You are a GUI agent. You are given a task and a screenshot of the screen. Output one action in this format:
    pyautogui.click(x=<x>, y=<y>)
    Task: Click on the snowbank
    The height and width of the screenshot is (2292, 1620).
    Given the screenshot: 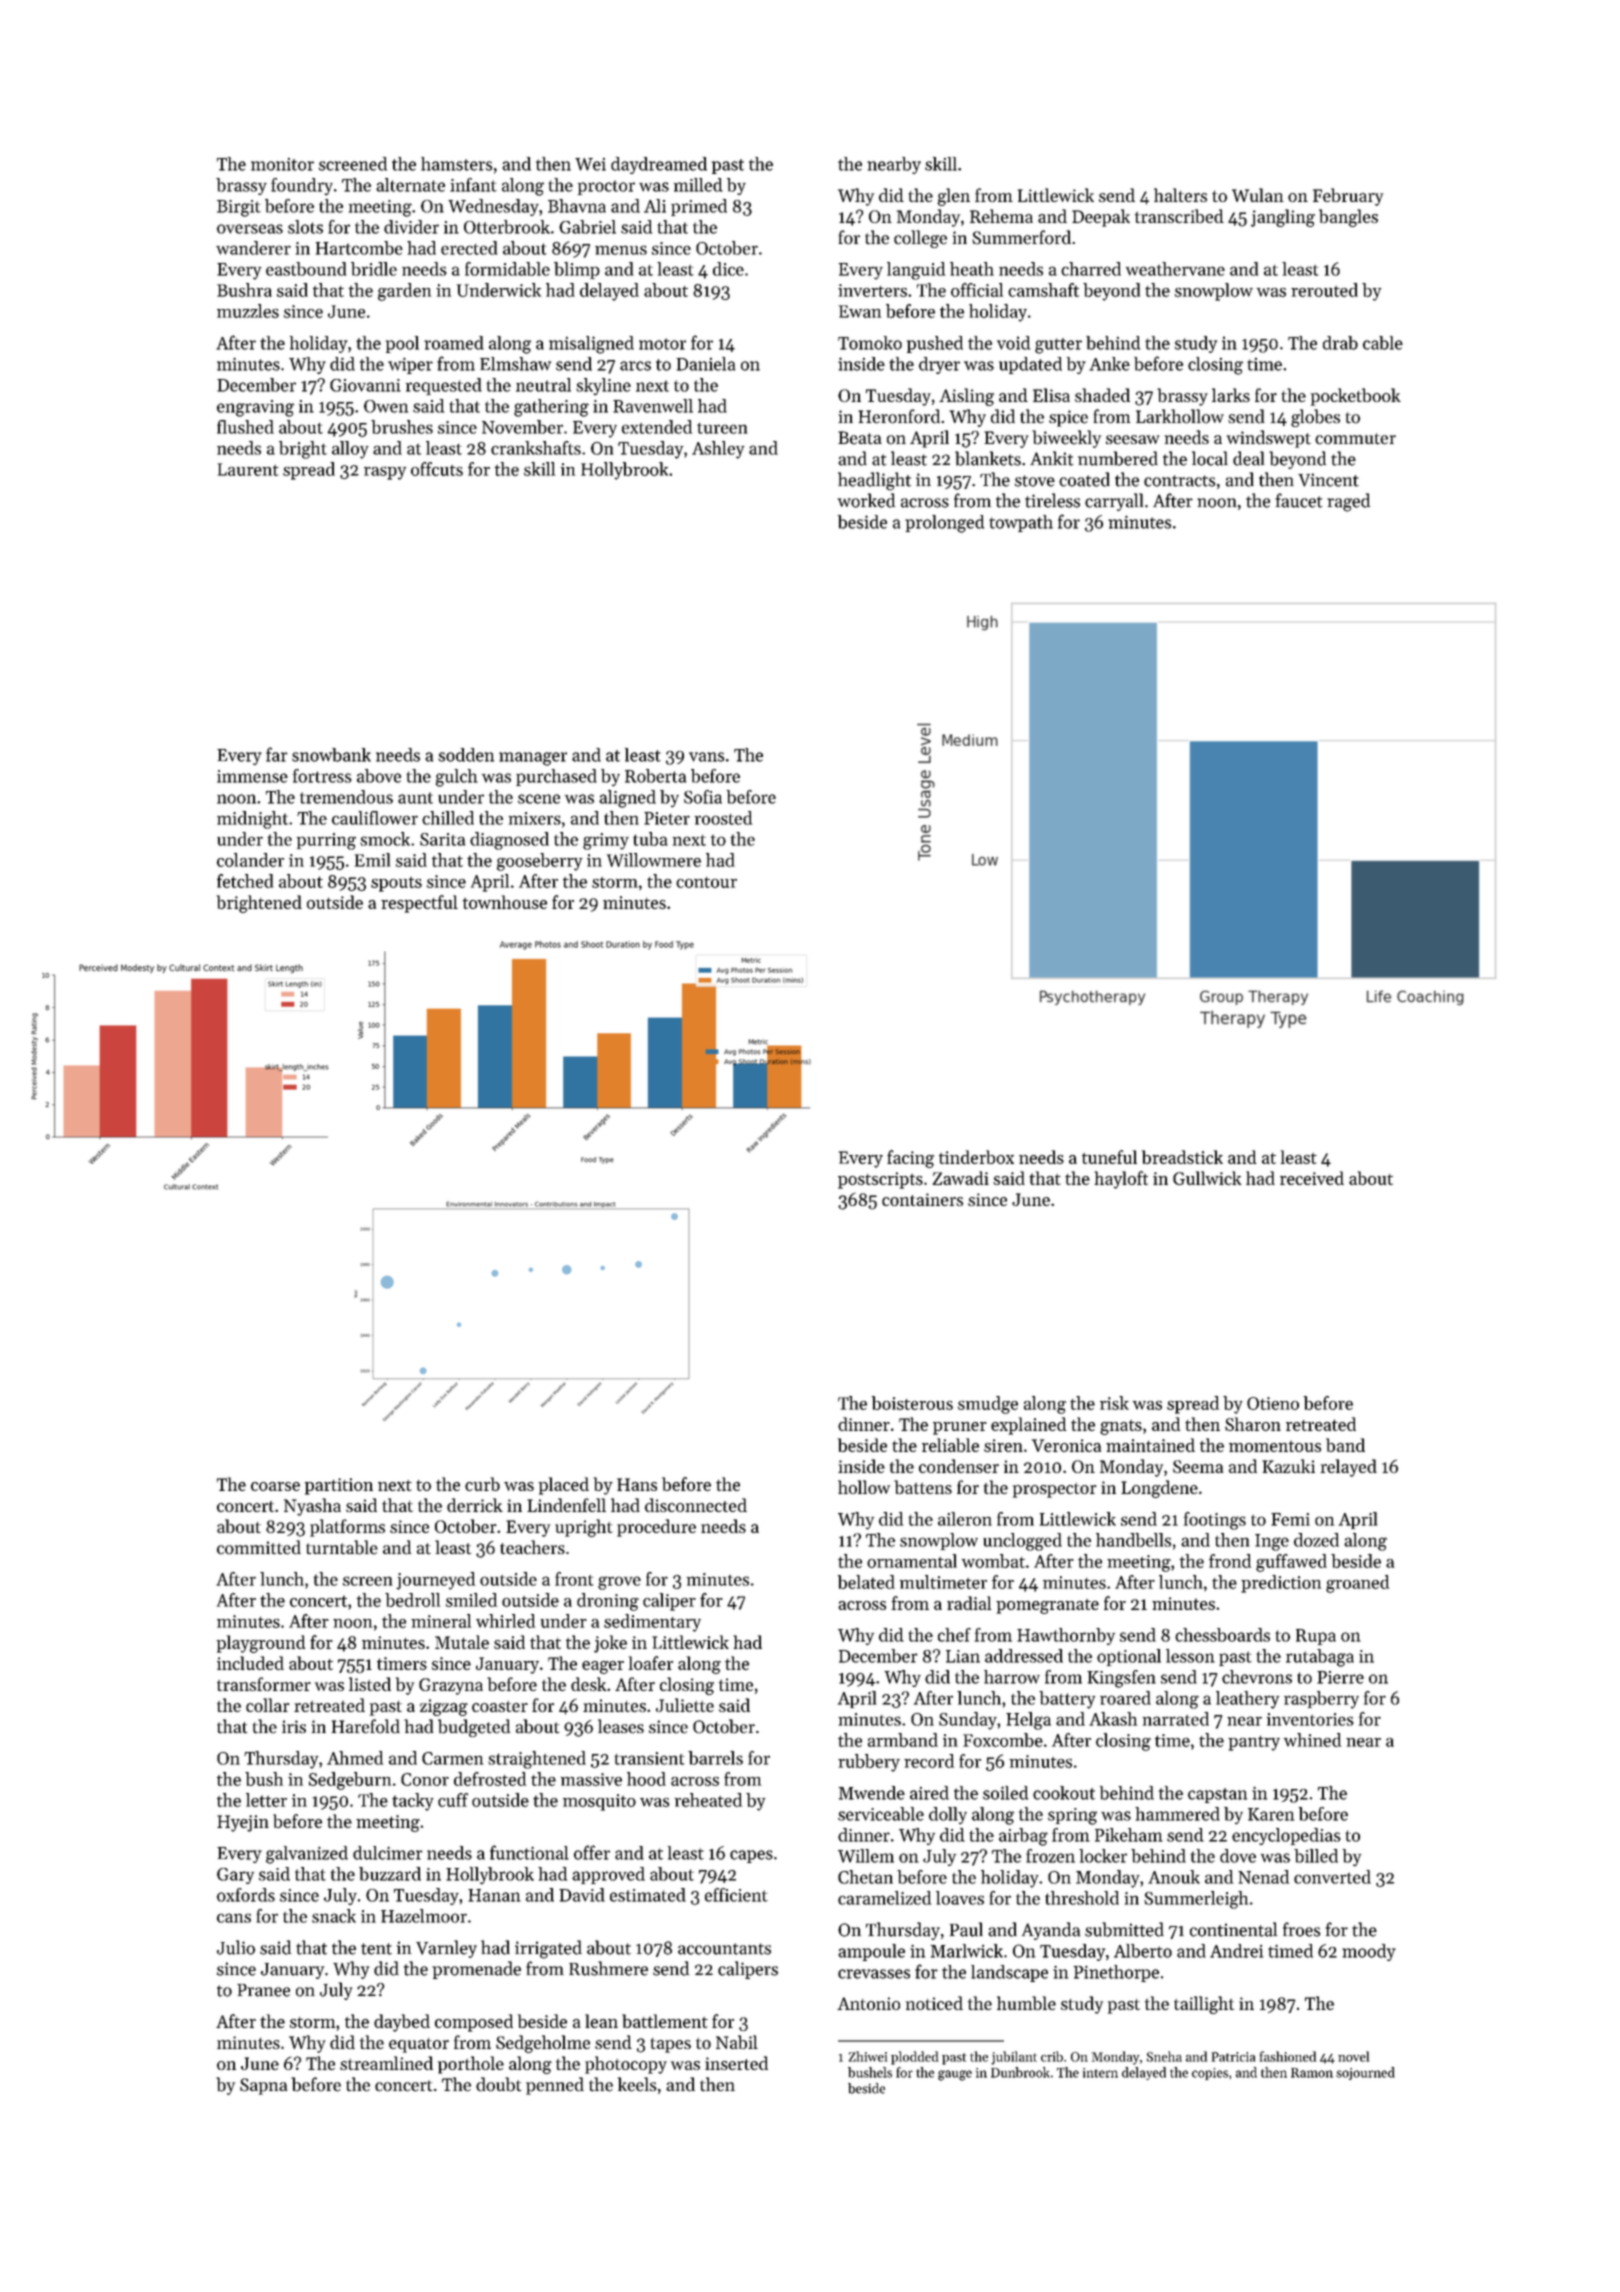 What is the action you would take?
    pyautogui.click(x=331, y=755)
